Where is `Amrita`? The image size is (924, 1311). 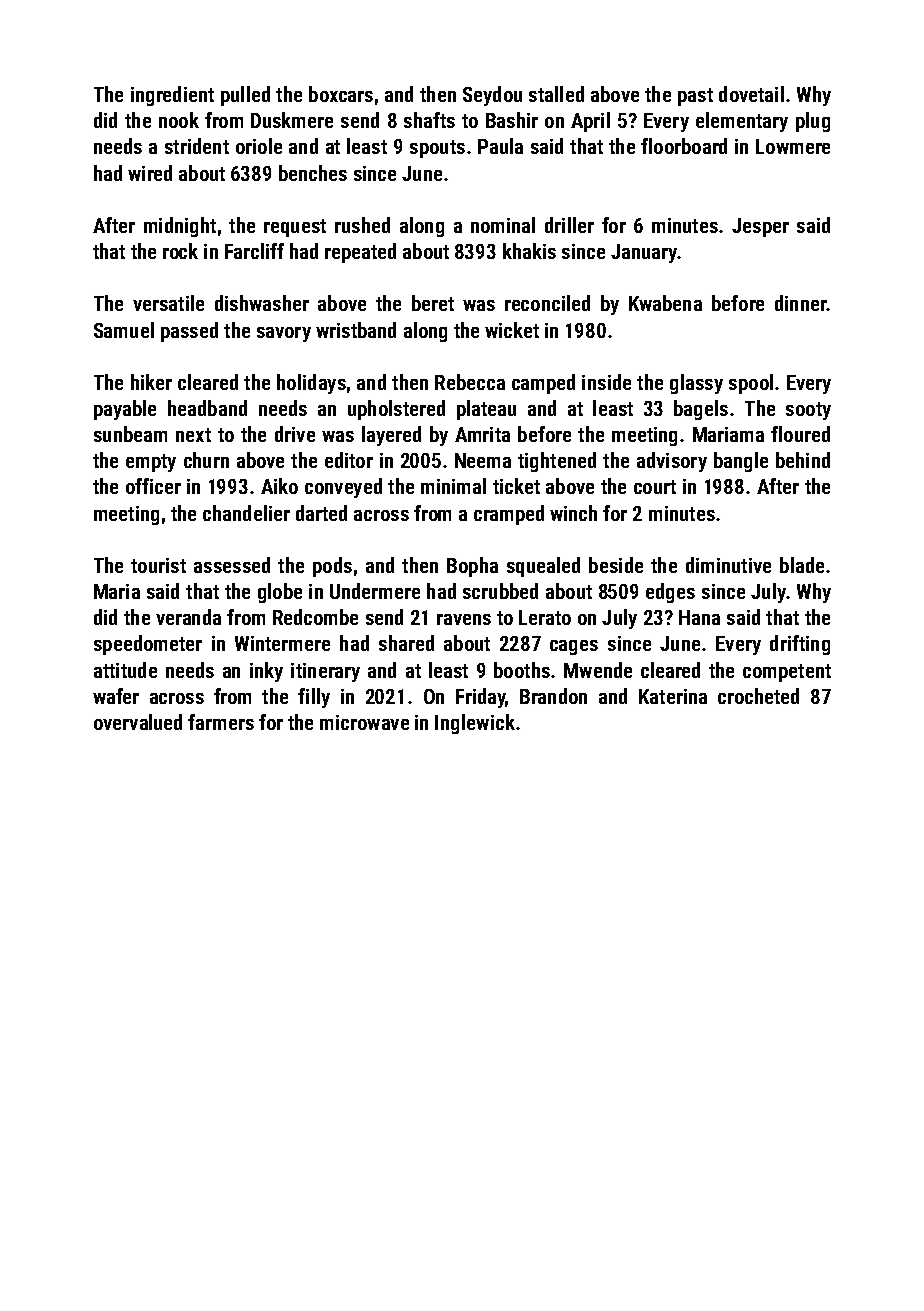 Amrita is located at coordinates (482, 434).
